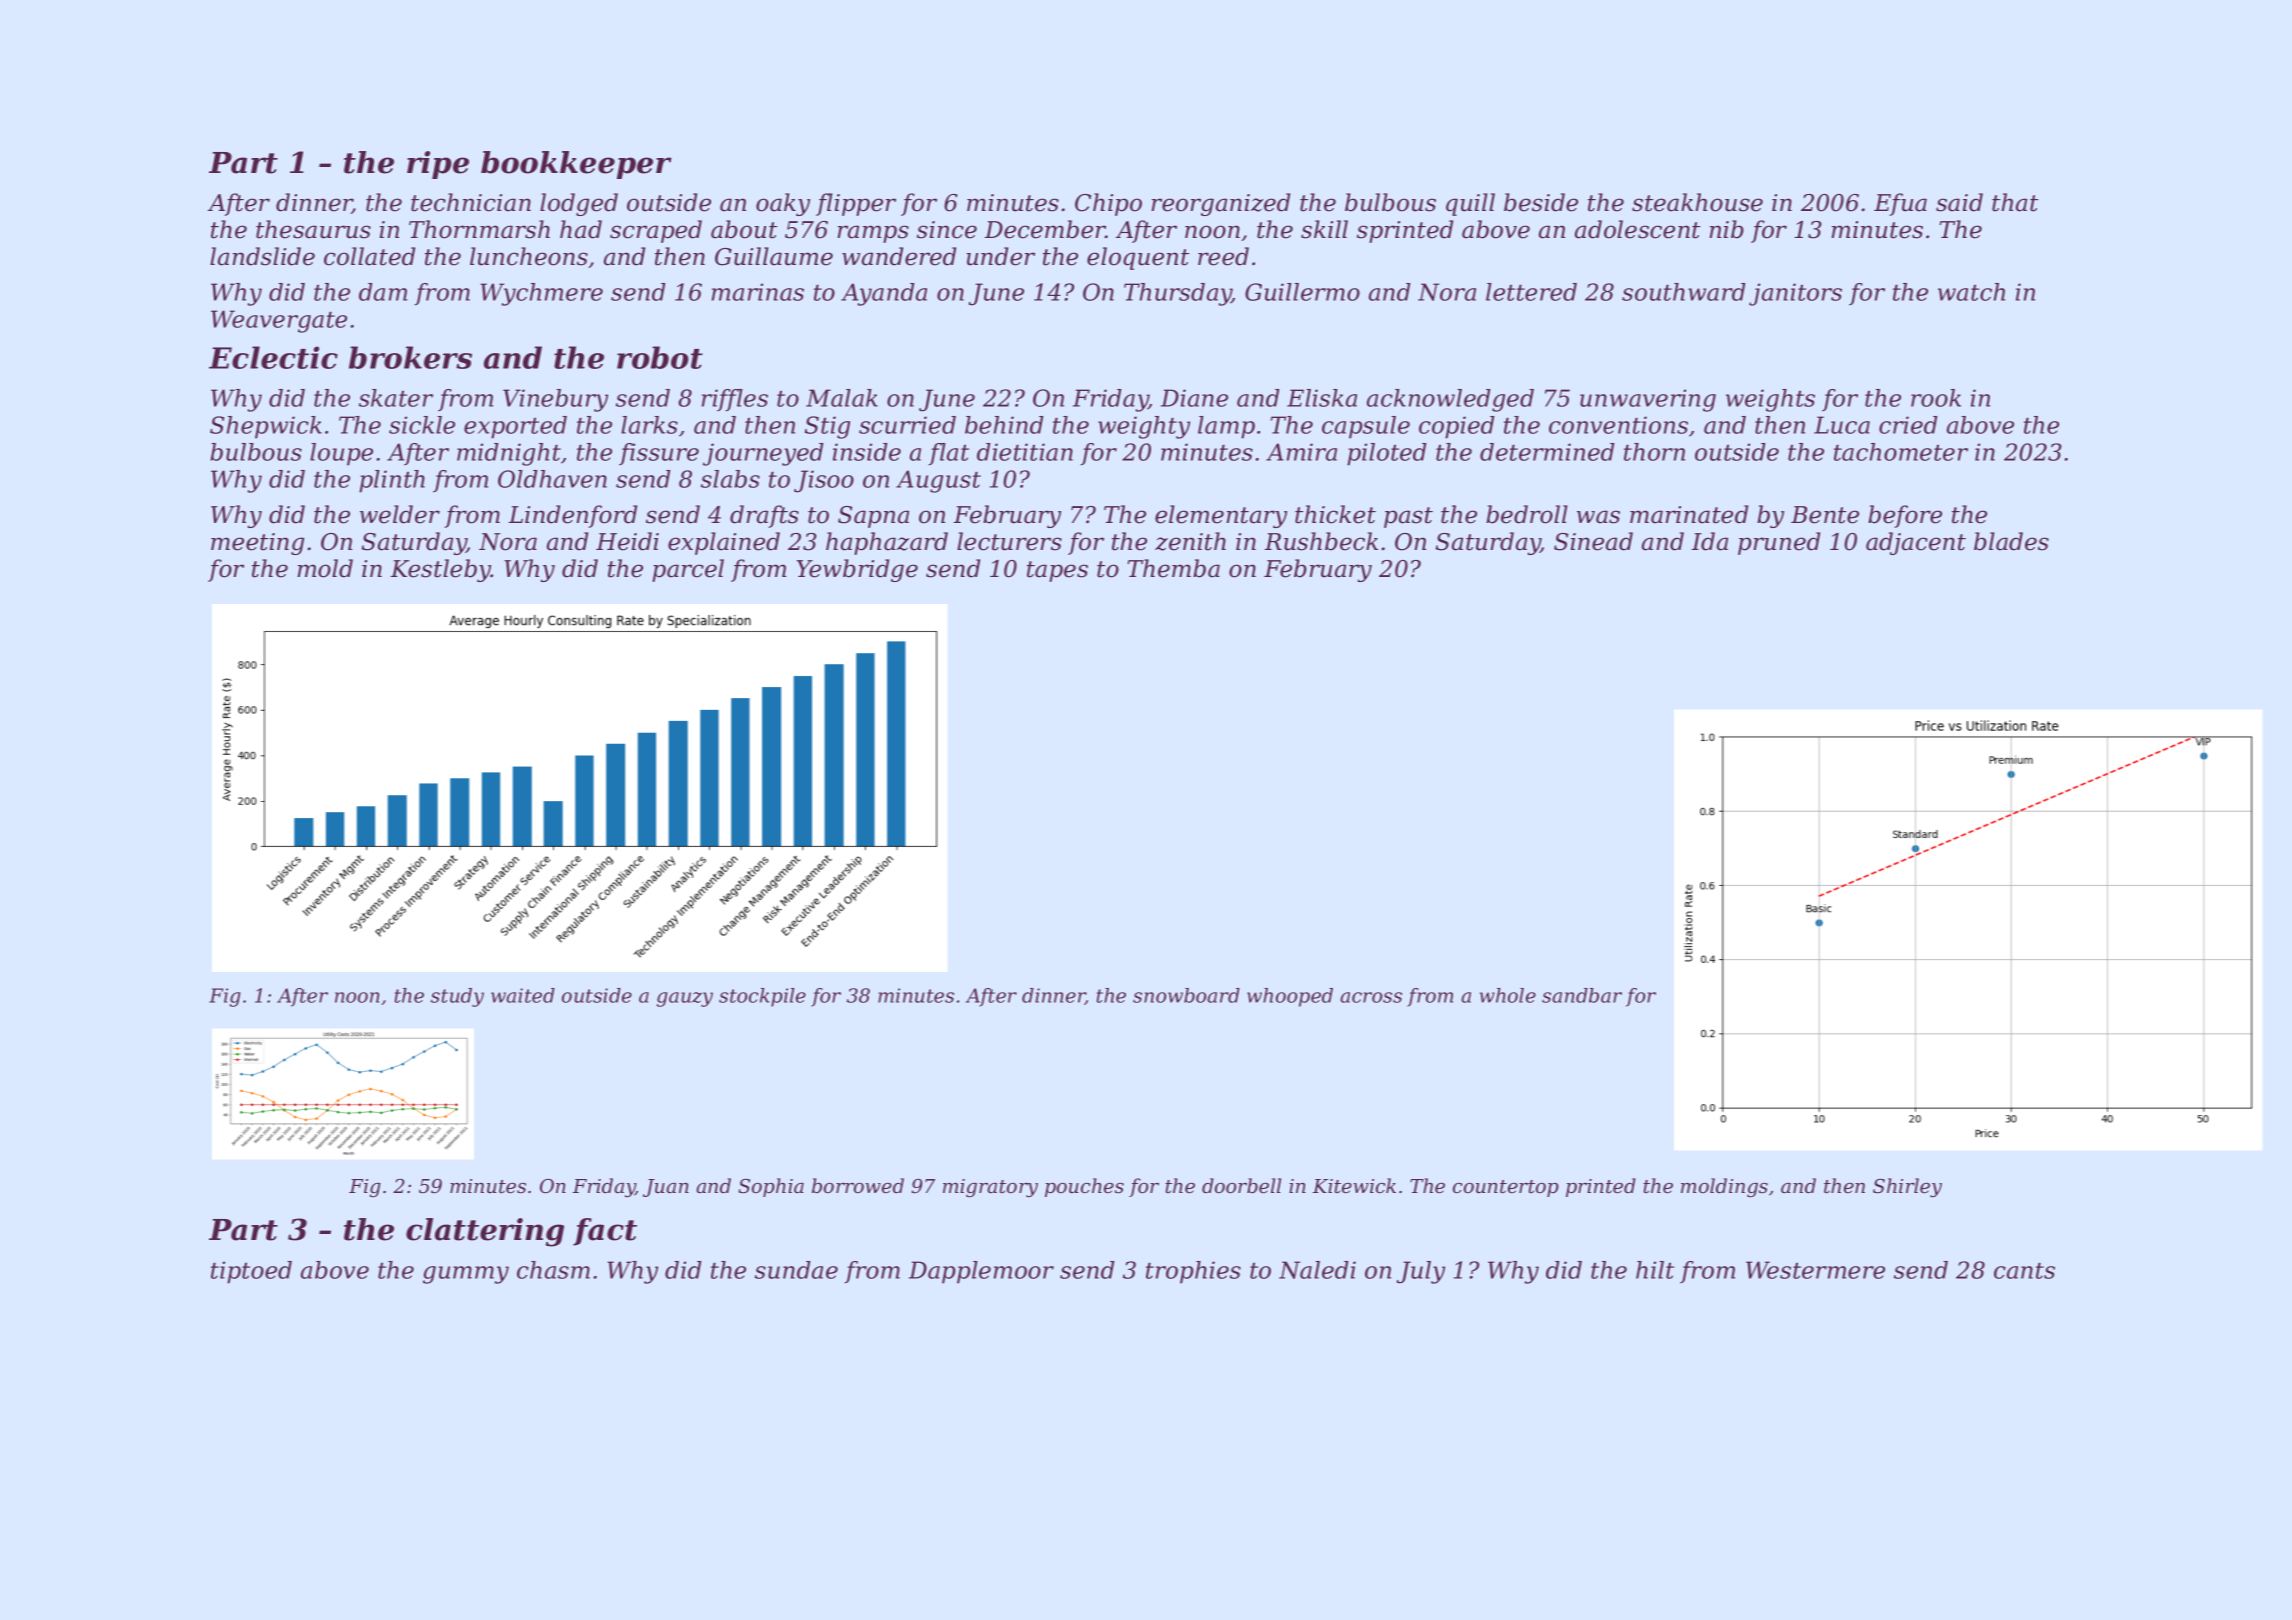  I want to click on pruned, so click(1779, 543).
